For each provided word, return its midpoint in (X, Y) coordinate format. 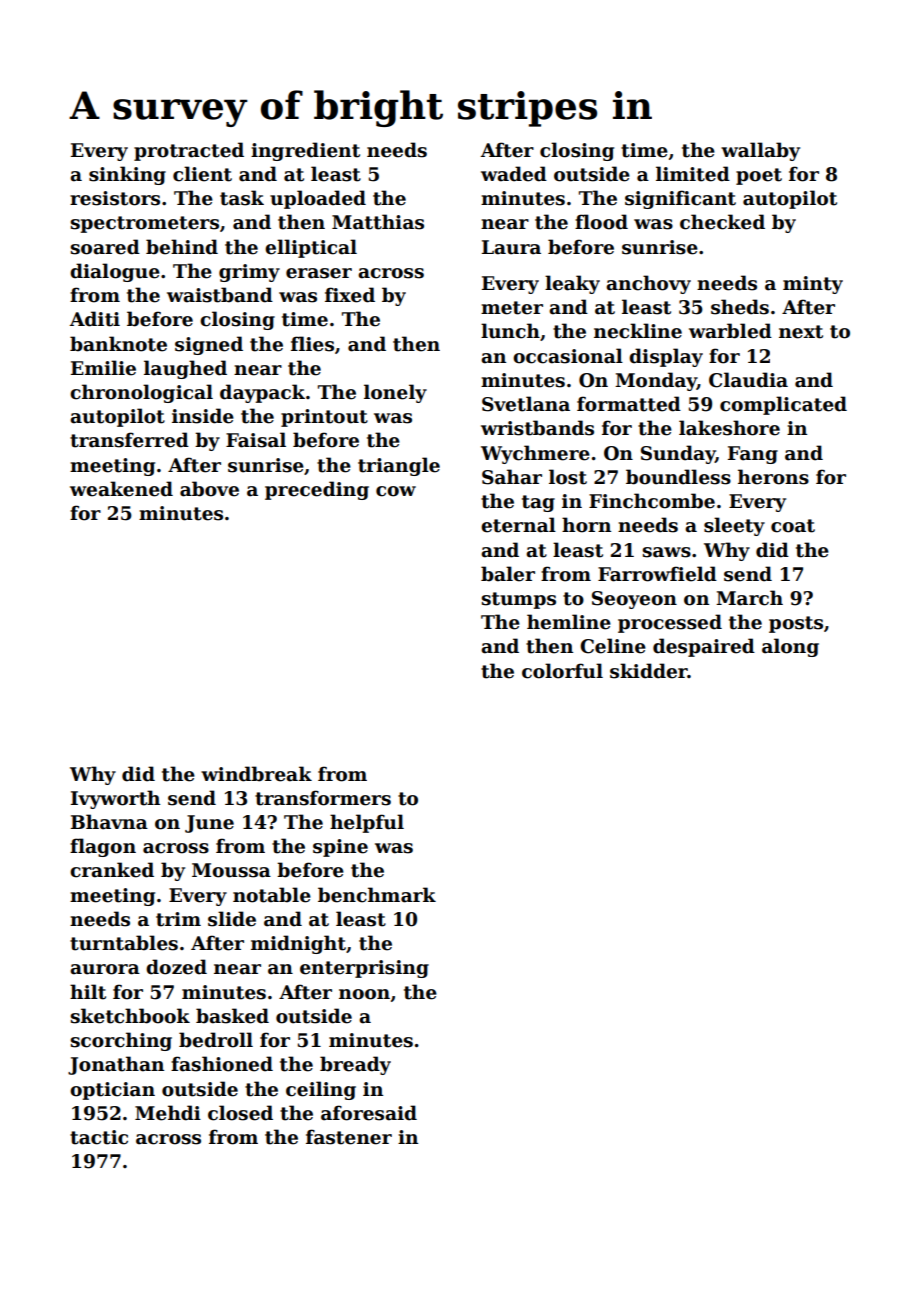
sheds (740, 307)
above (209, 489)
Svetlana (526, 404)
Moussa (231, 870)
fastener (349, 1137)
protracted (189, 151)
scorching (121, 1041)
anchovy (648, 284)
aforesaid (369, 1113)
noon (364, 994)
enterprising (364, 969)
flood (601, 222)
